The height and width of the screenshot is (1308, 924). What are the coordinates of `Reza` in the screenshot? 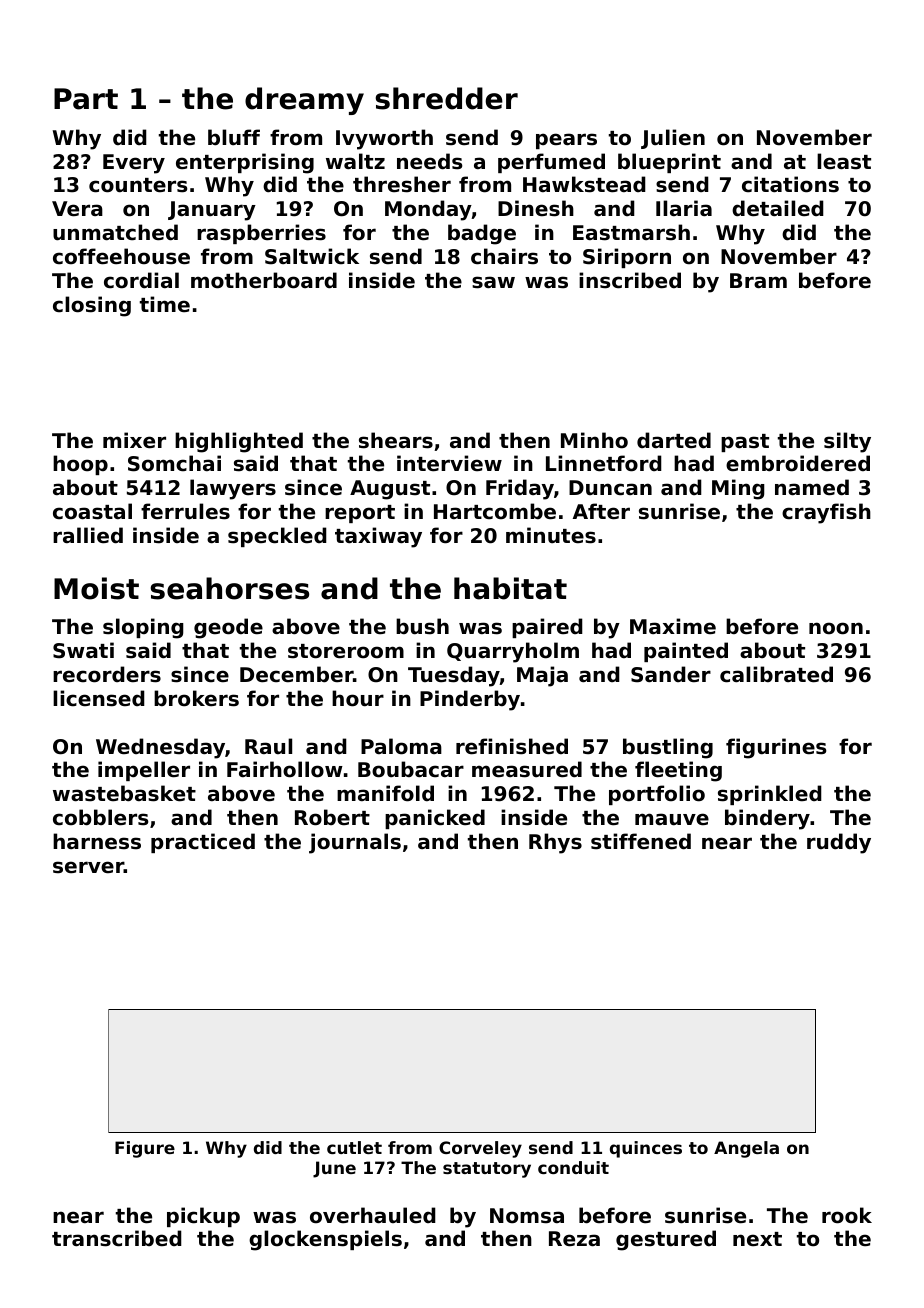 It's located at (574, 1239).
